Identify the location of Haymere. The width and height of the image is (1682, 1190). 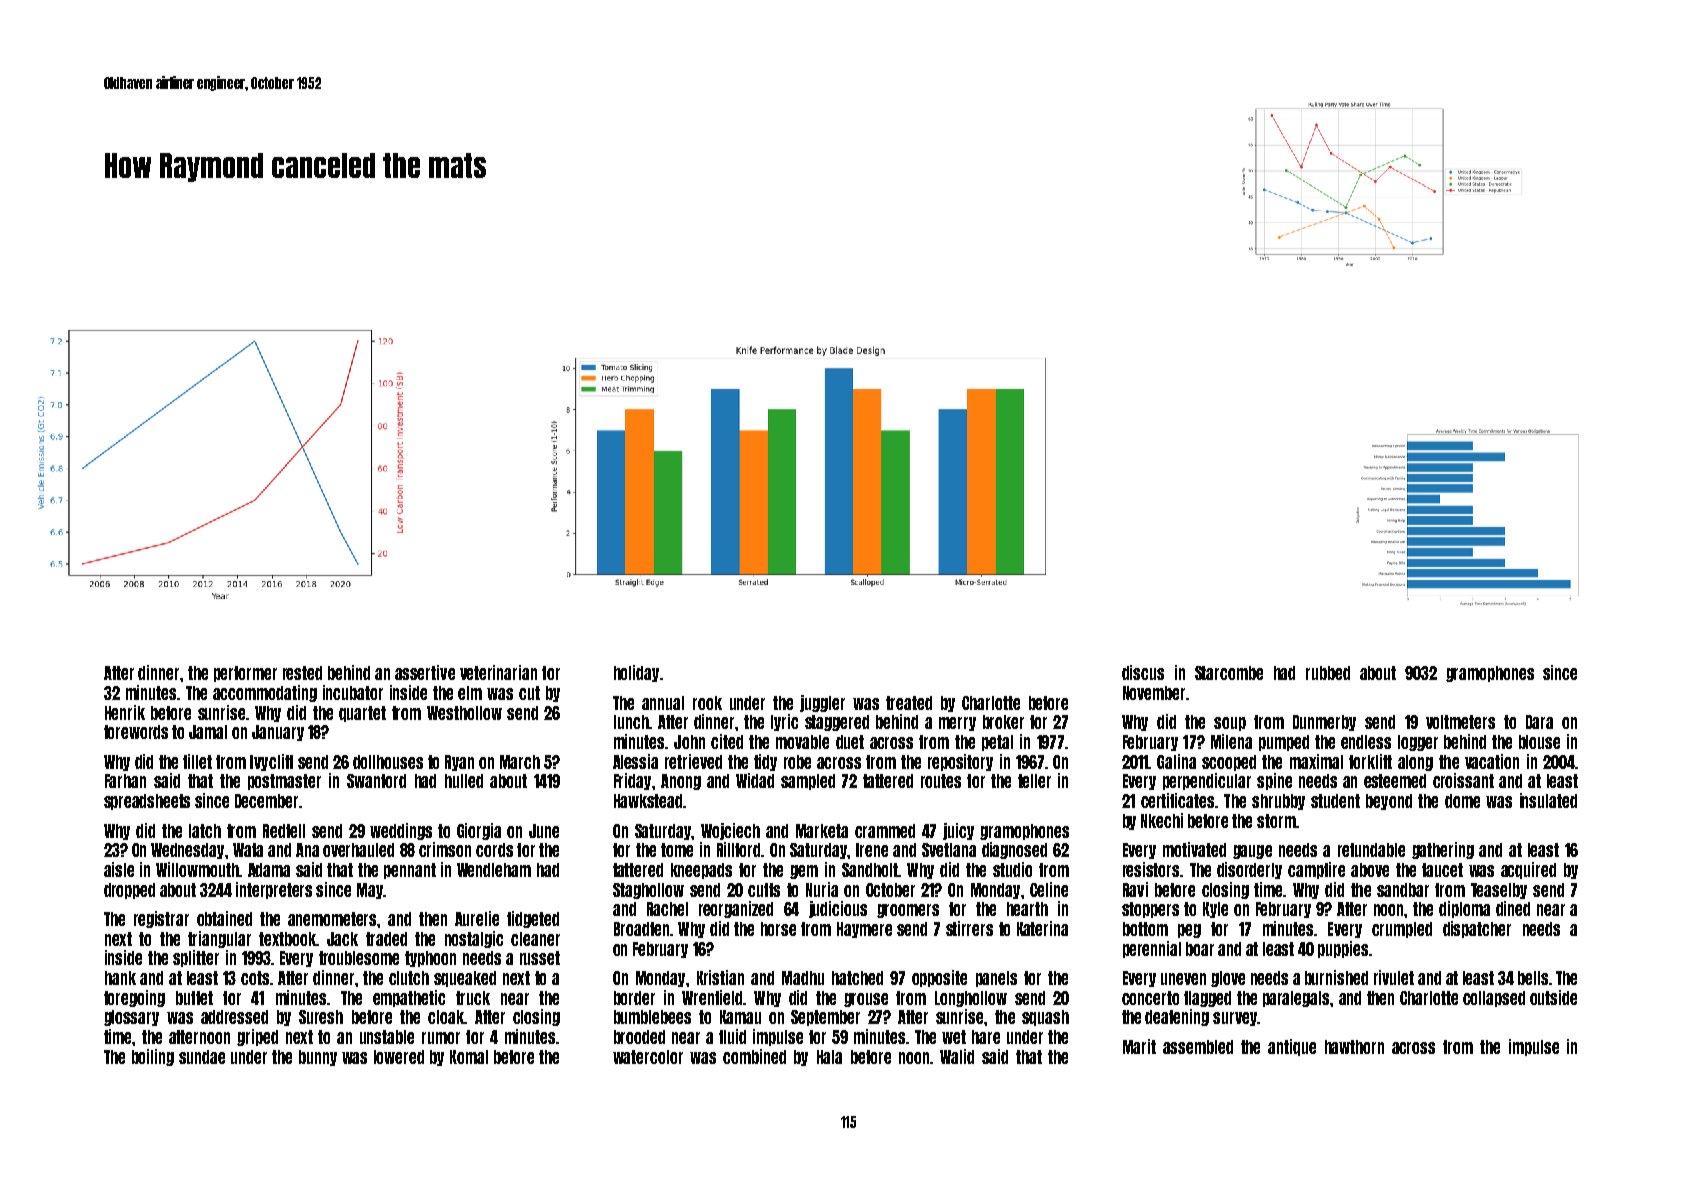
(864, 930).
